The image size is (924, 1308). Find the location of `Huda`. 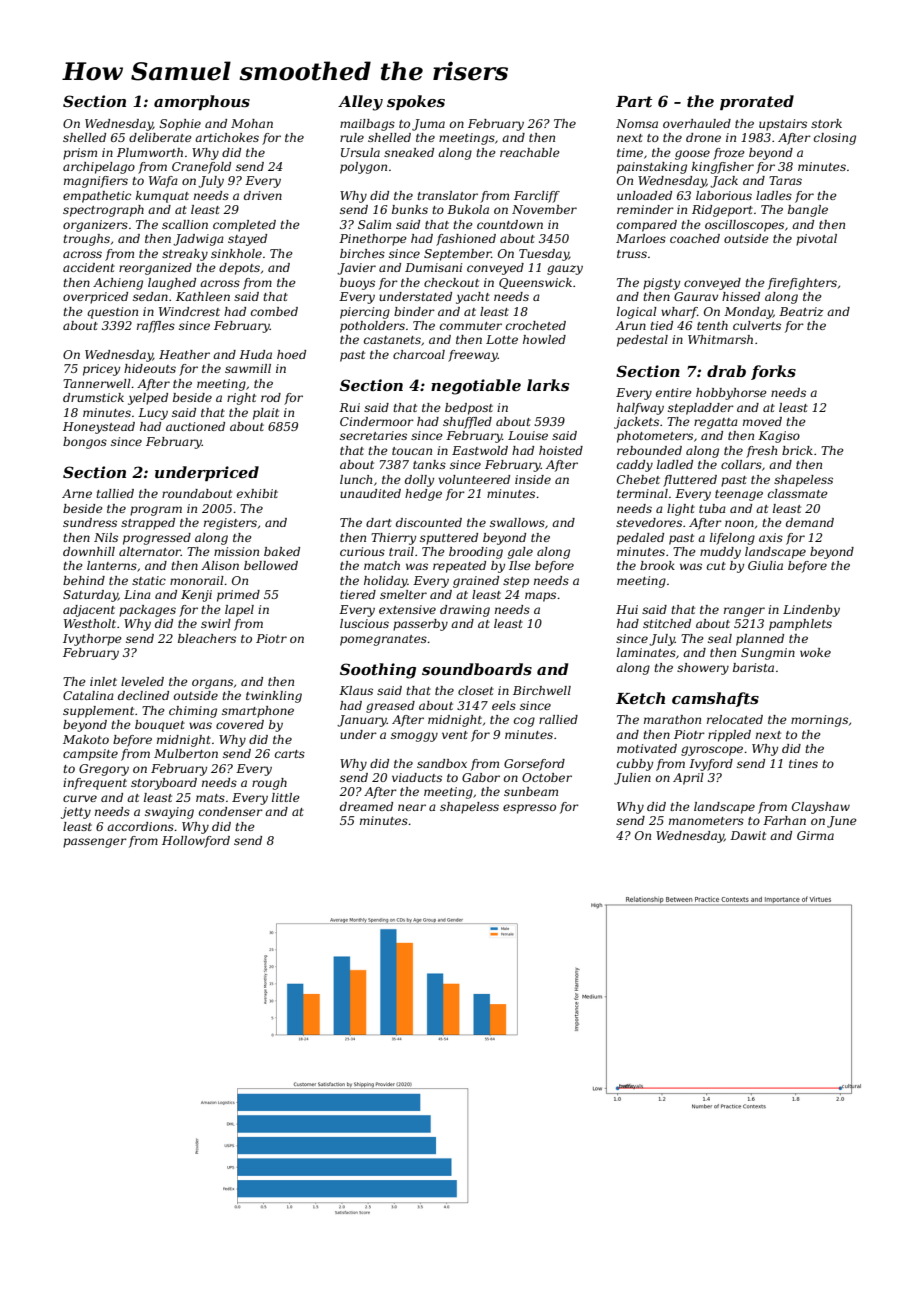

Huda is located at coordinates (255, 354).
